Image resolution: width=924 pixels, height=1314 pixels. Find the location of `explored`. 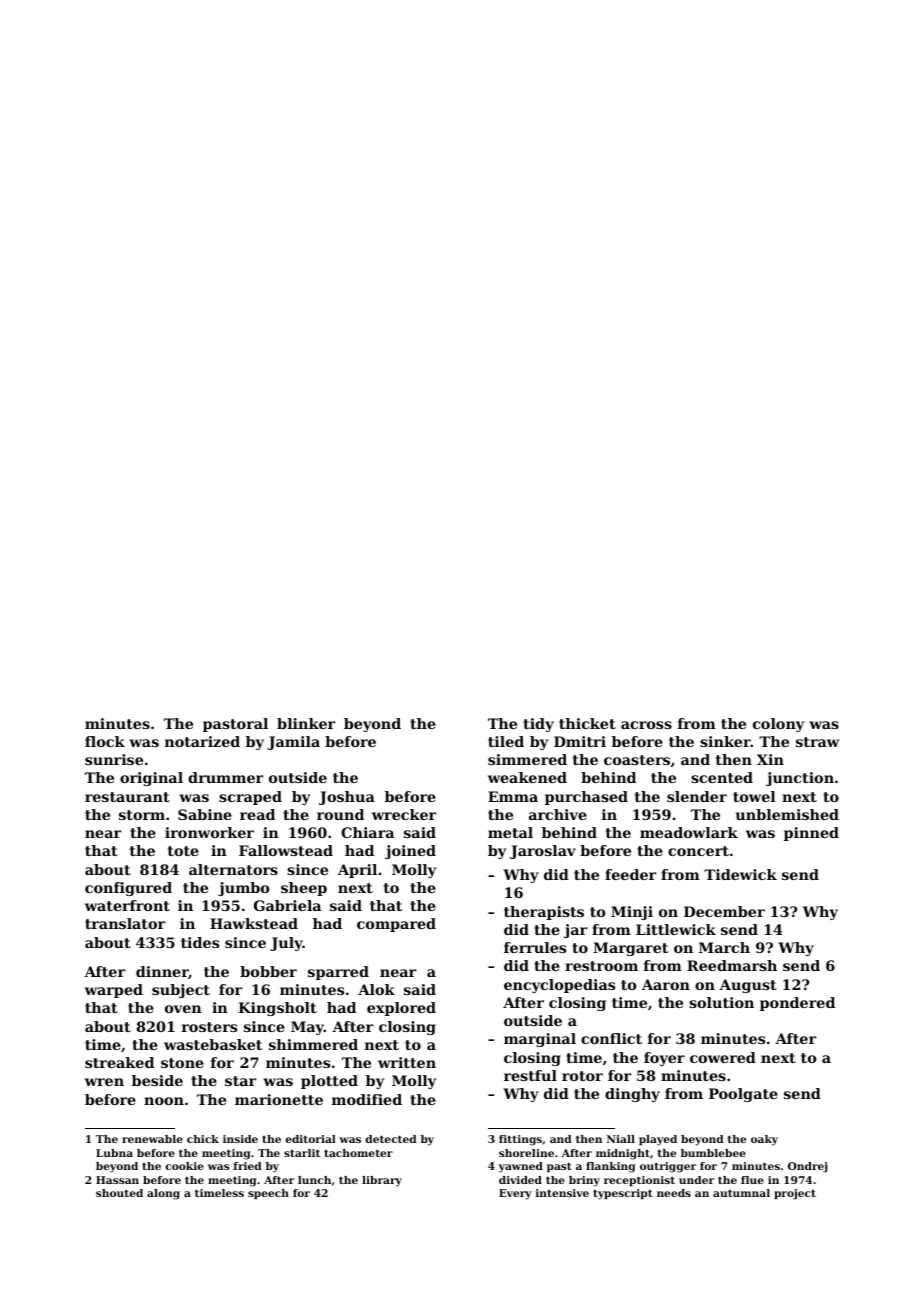

explored is located at coordinates (401, 1009).
